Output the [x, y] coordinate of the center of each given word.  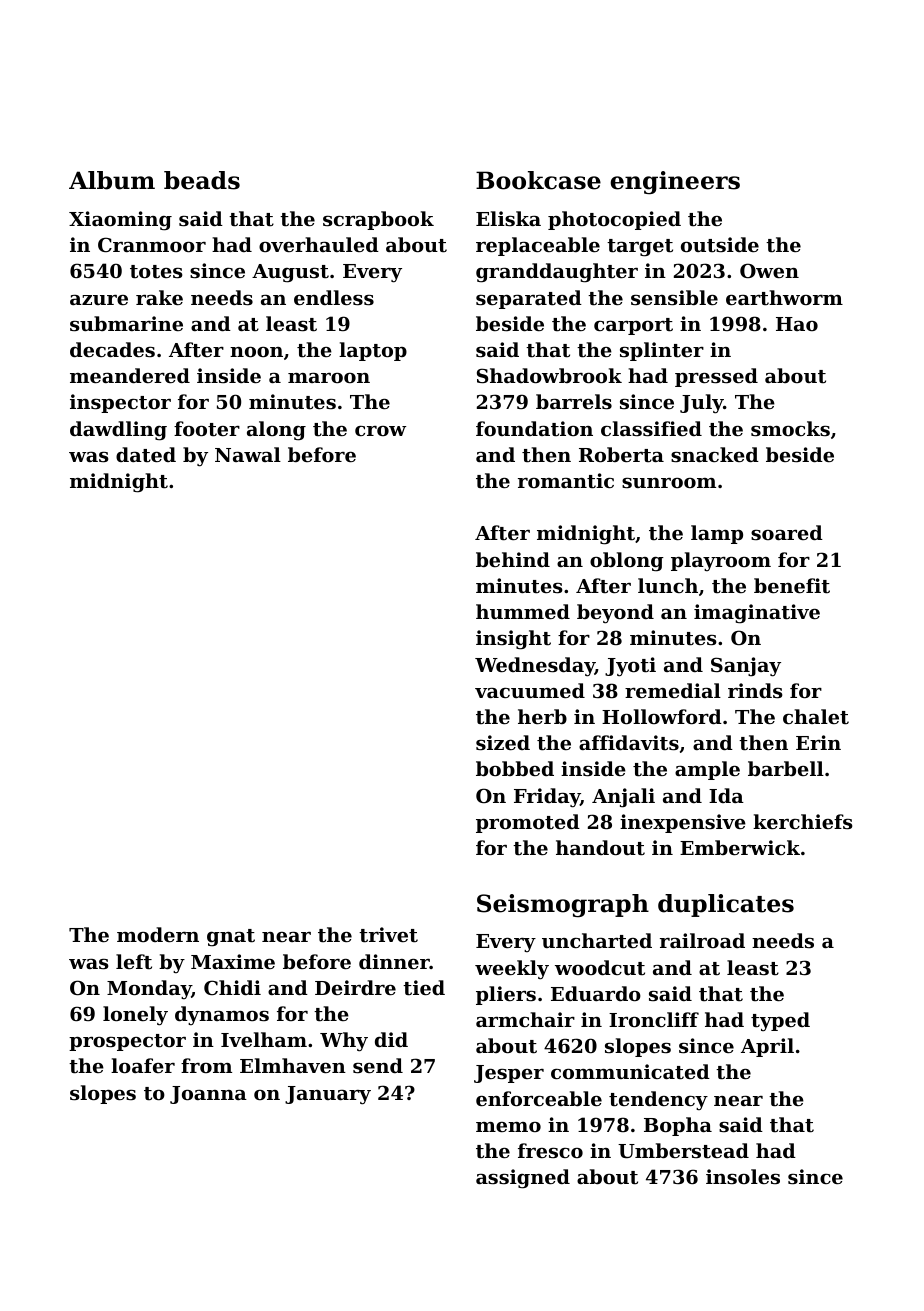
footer [207, 429]
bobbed [515, 768]
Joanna [208, 1095]
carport [633, 326]
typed [780, 1021]
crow [380, 431]
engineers [675, 182]
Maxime [233, 961]
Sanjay [746, 667]
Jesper [509, 1074]
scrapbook [378, 220]
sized [503, 743]
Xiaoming [120, 221]
